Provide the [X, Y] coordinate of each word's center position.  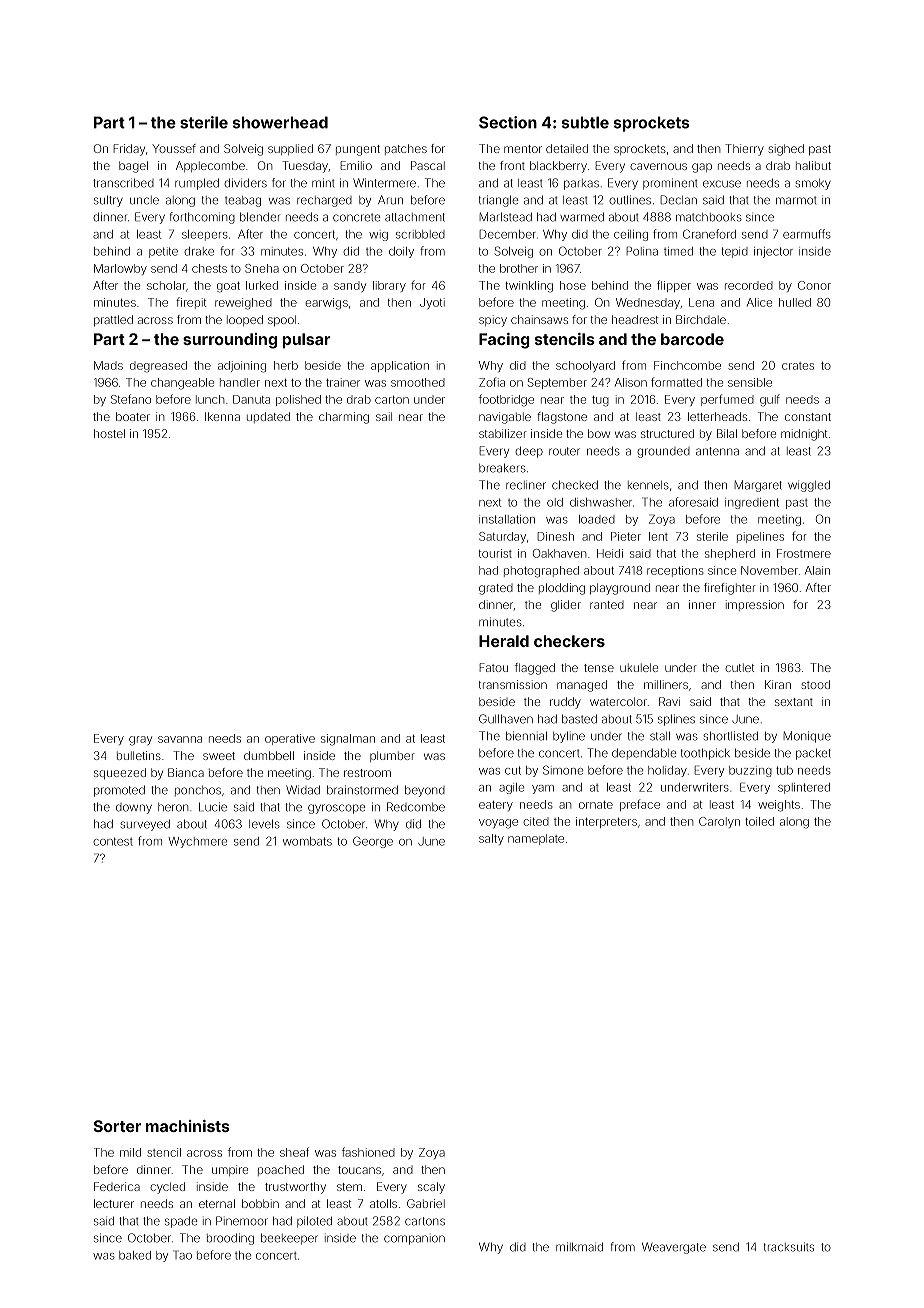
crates [798, 366]
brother [519, 268]
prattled [113, 320]
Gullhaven [506, 719]
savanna [180, 739]
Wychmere [198, 842]
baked [135, 1255]
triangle [498, 201]
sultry [108, 201]
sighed [786, 150]
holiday [667, 771]
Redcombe [416, 807]
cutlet [739, 667]
